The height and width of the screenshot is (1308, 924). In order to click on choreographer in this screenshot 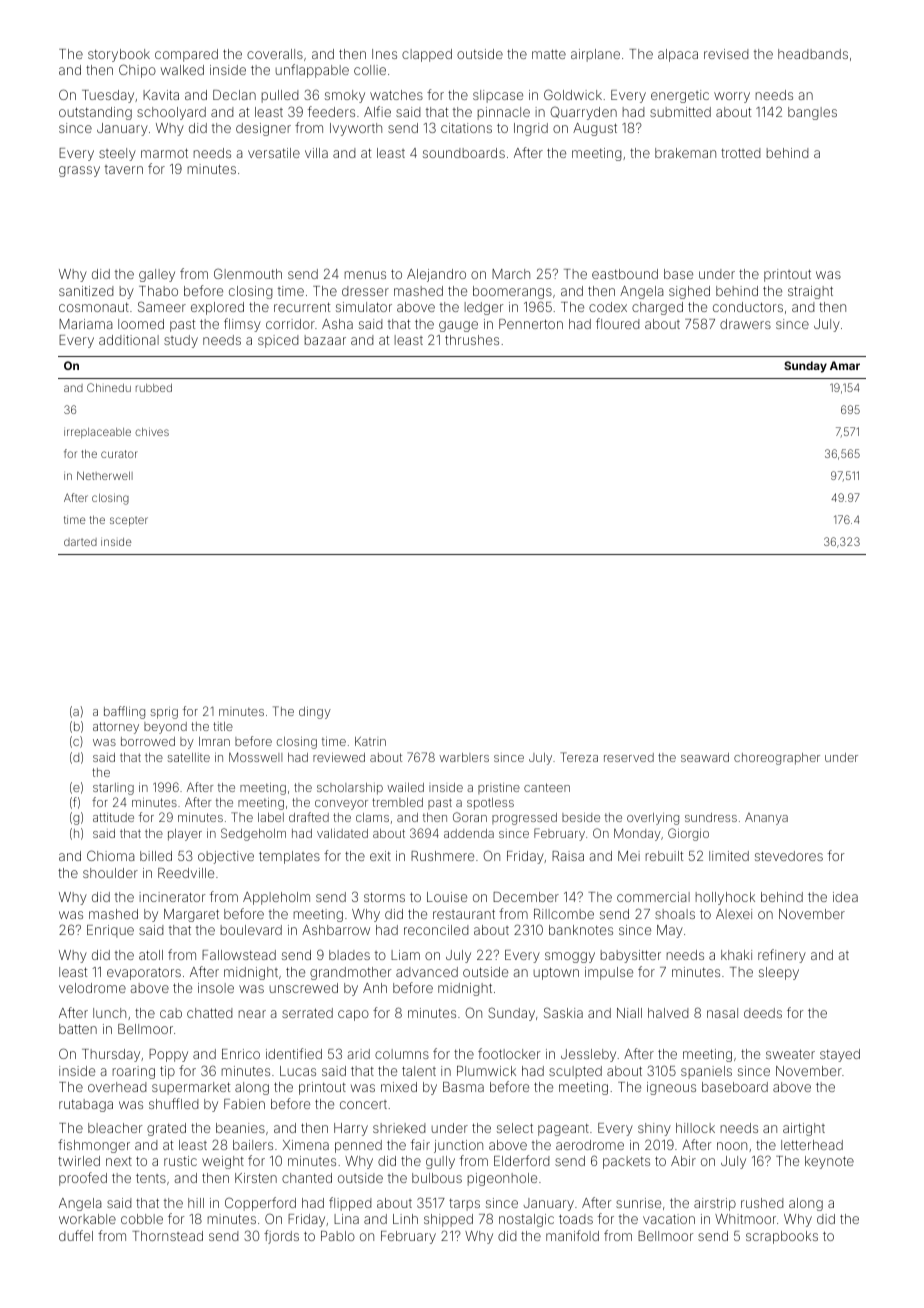, I will do `click(777, 759)`.
